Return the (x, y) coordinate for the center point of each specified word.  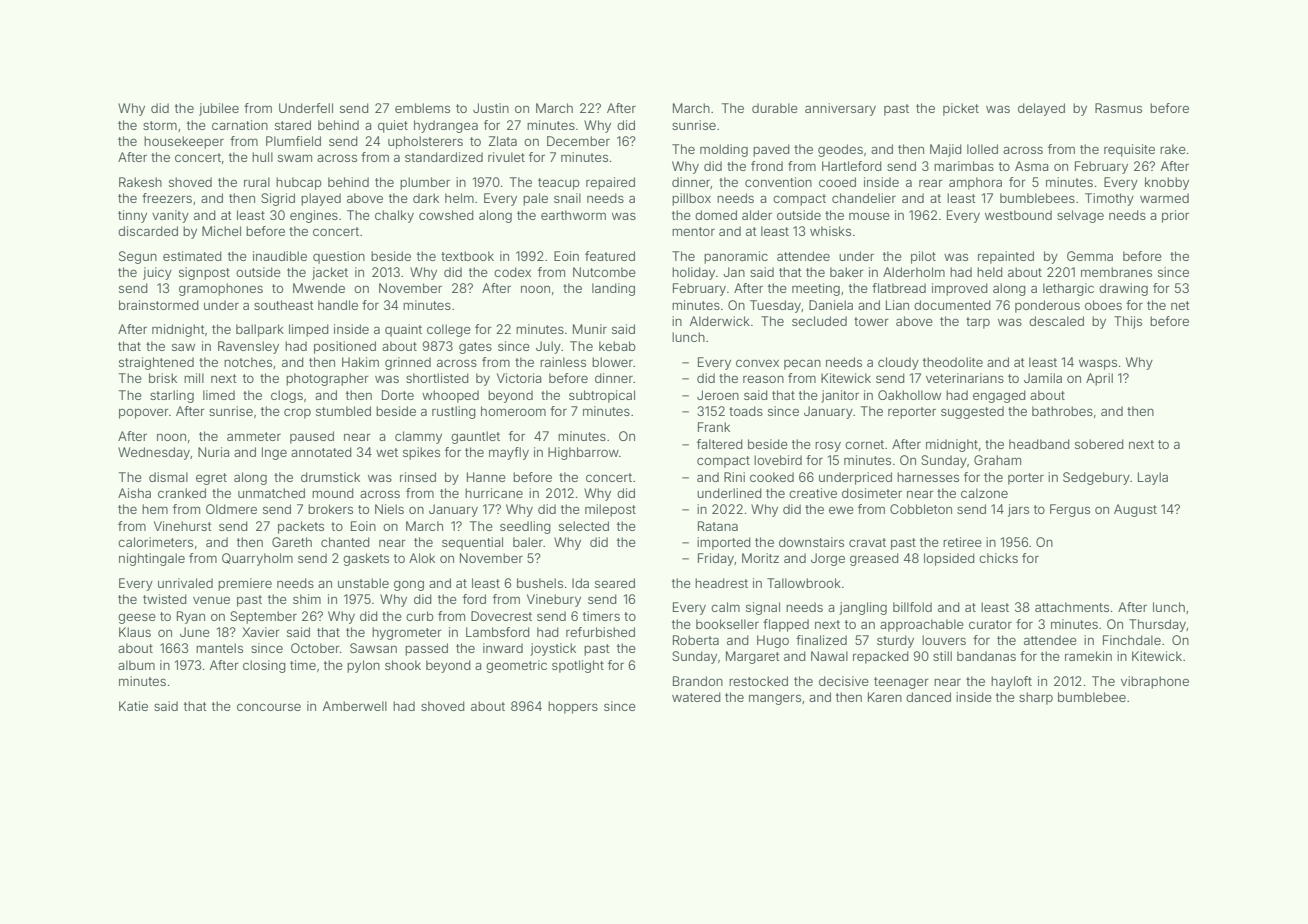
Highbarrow (583, 453)
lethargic (1068, 289)
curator (990, 624)
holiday (693, 273)
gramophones (221, 289)
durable (775, 108)
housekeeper (184, 142)
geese (137, 618)
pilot (923, 257)
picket (961, 109)
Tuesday (775, 306)
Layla (1153, 478)
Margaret (753, 657)
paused (312, 437)
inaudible (280, 256)
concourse (269, 707)
